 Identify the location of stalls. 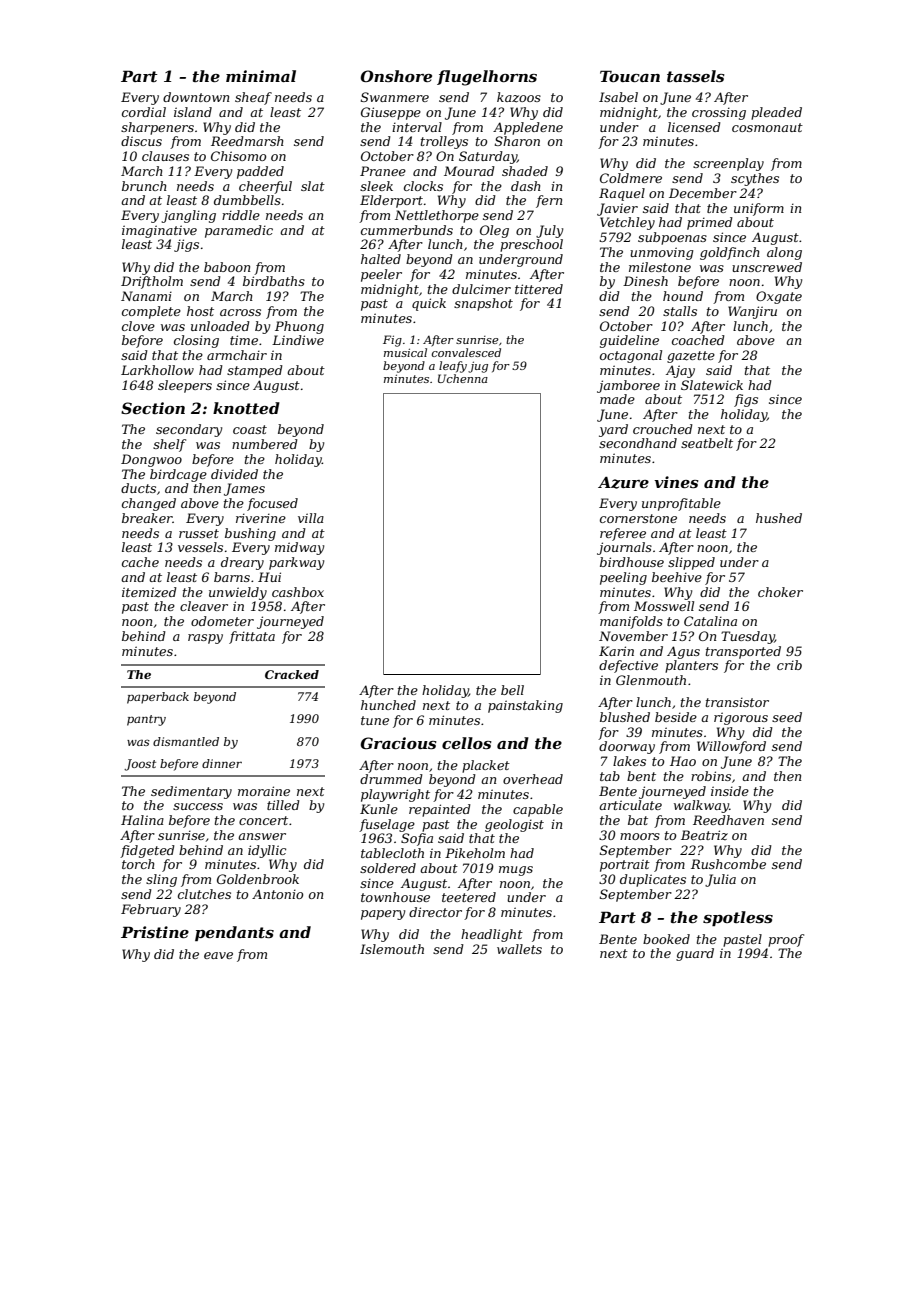
(680, 311).
